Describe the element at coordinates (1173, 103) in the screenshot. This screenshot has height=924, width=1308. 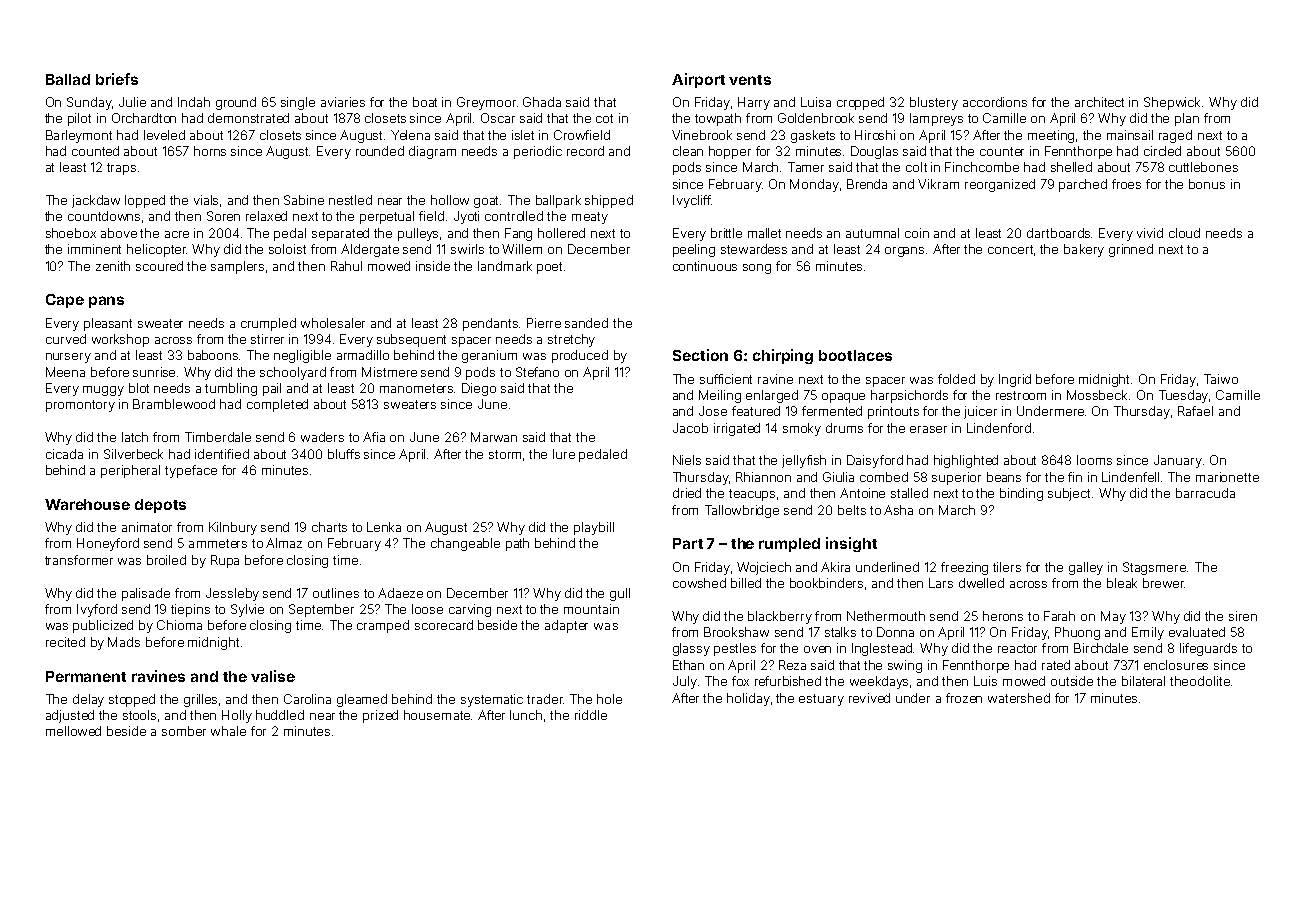
I see `Shepwick` at that location.
